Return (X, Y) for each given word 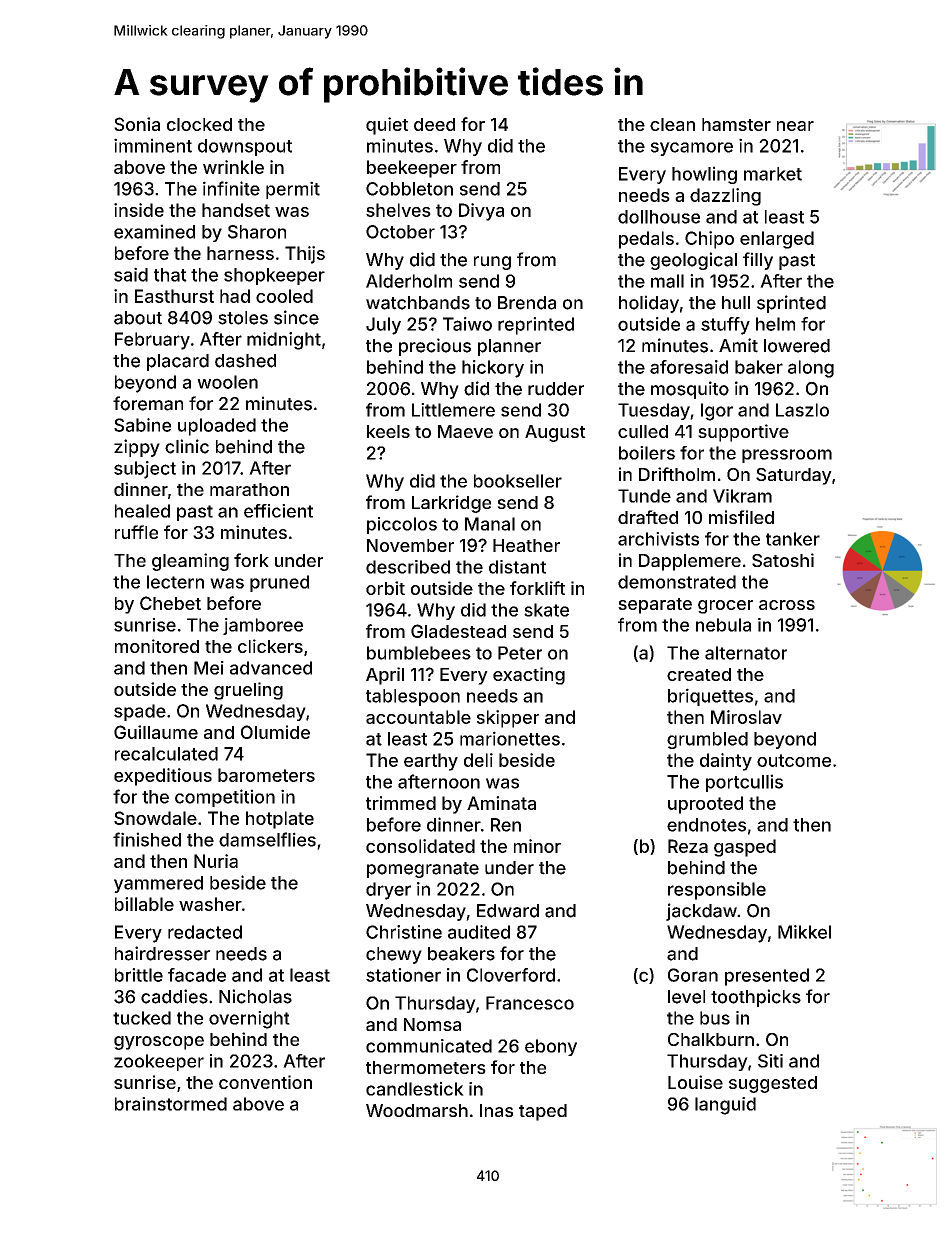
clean (672, 124)
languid (725, 1106)
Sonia (137, 124)
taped (543, 1112)
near (795, 126)
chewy (394, 955)
